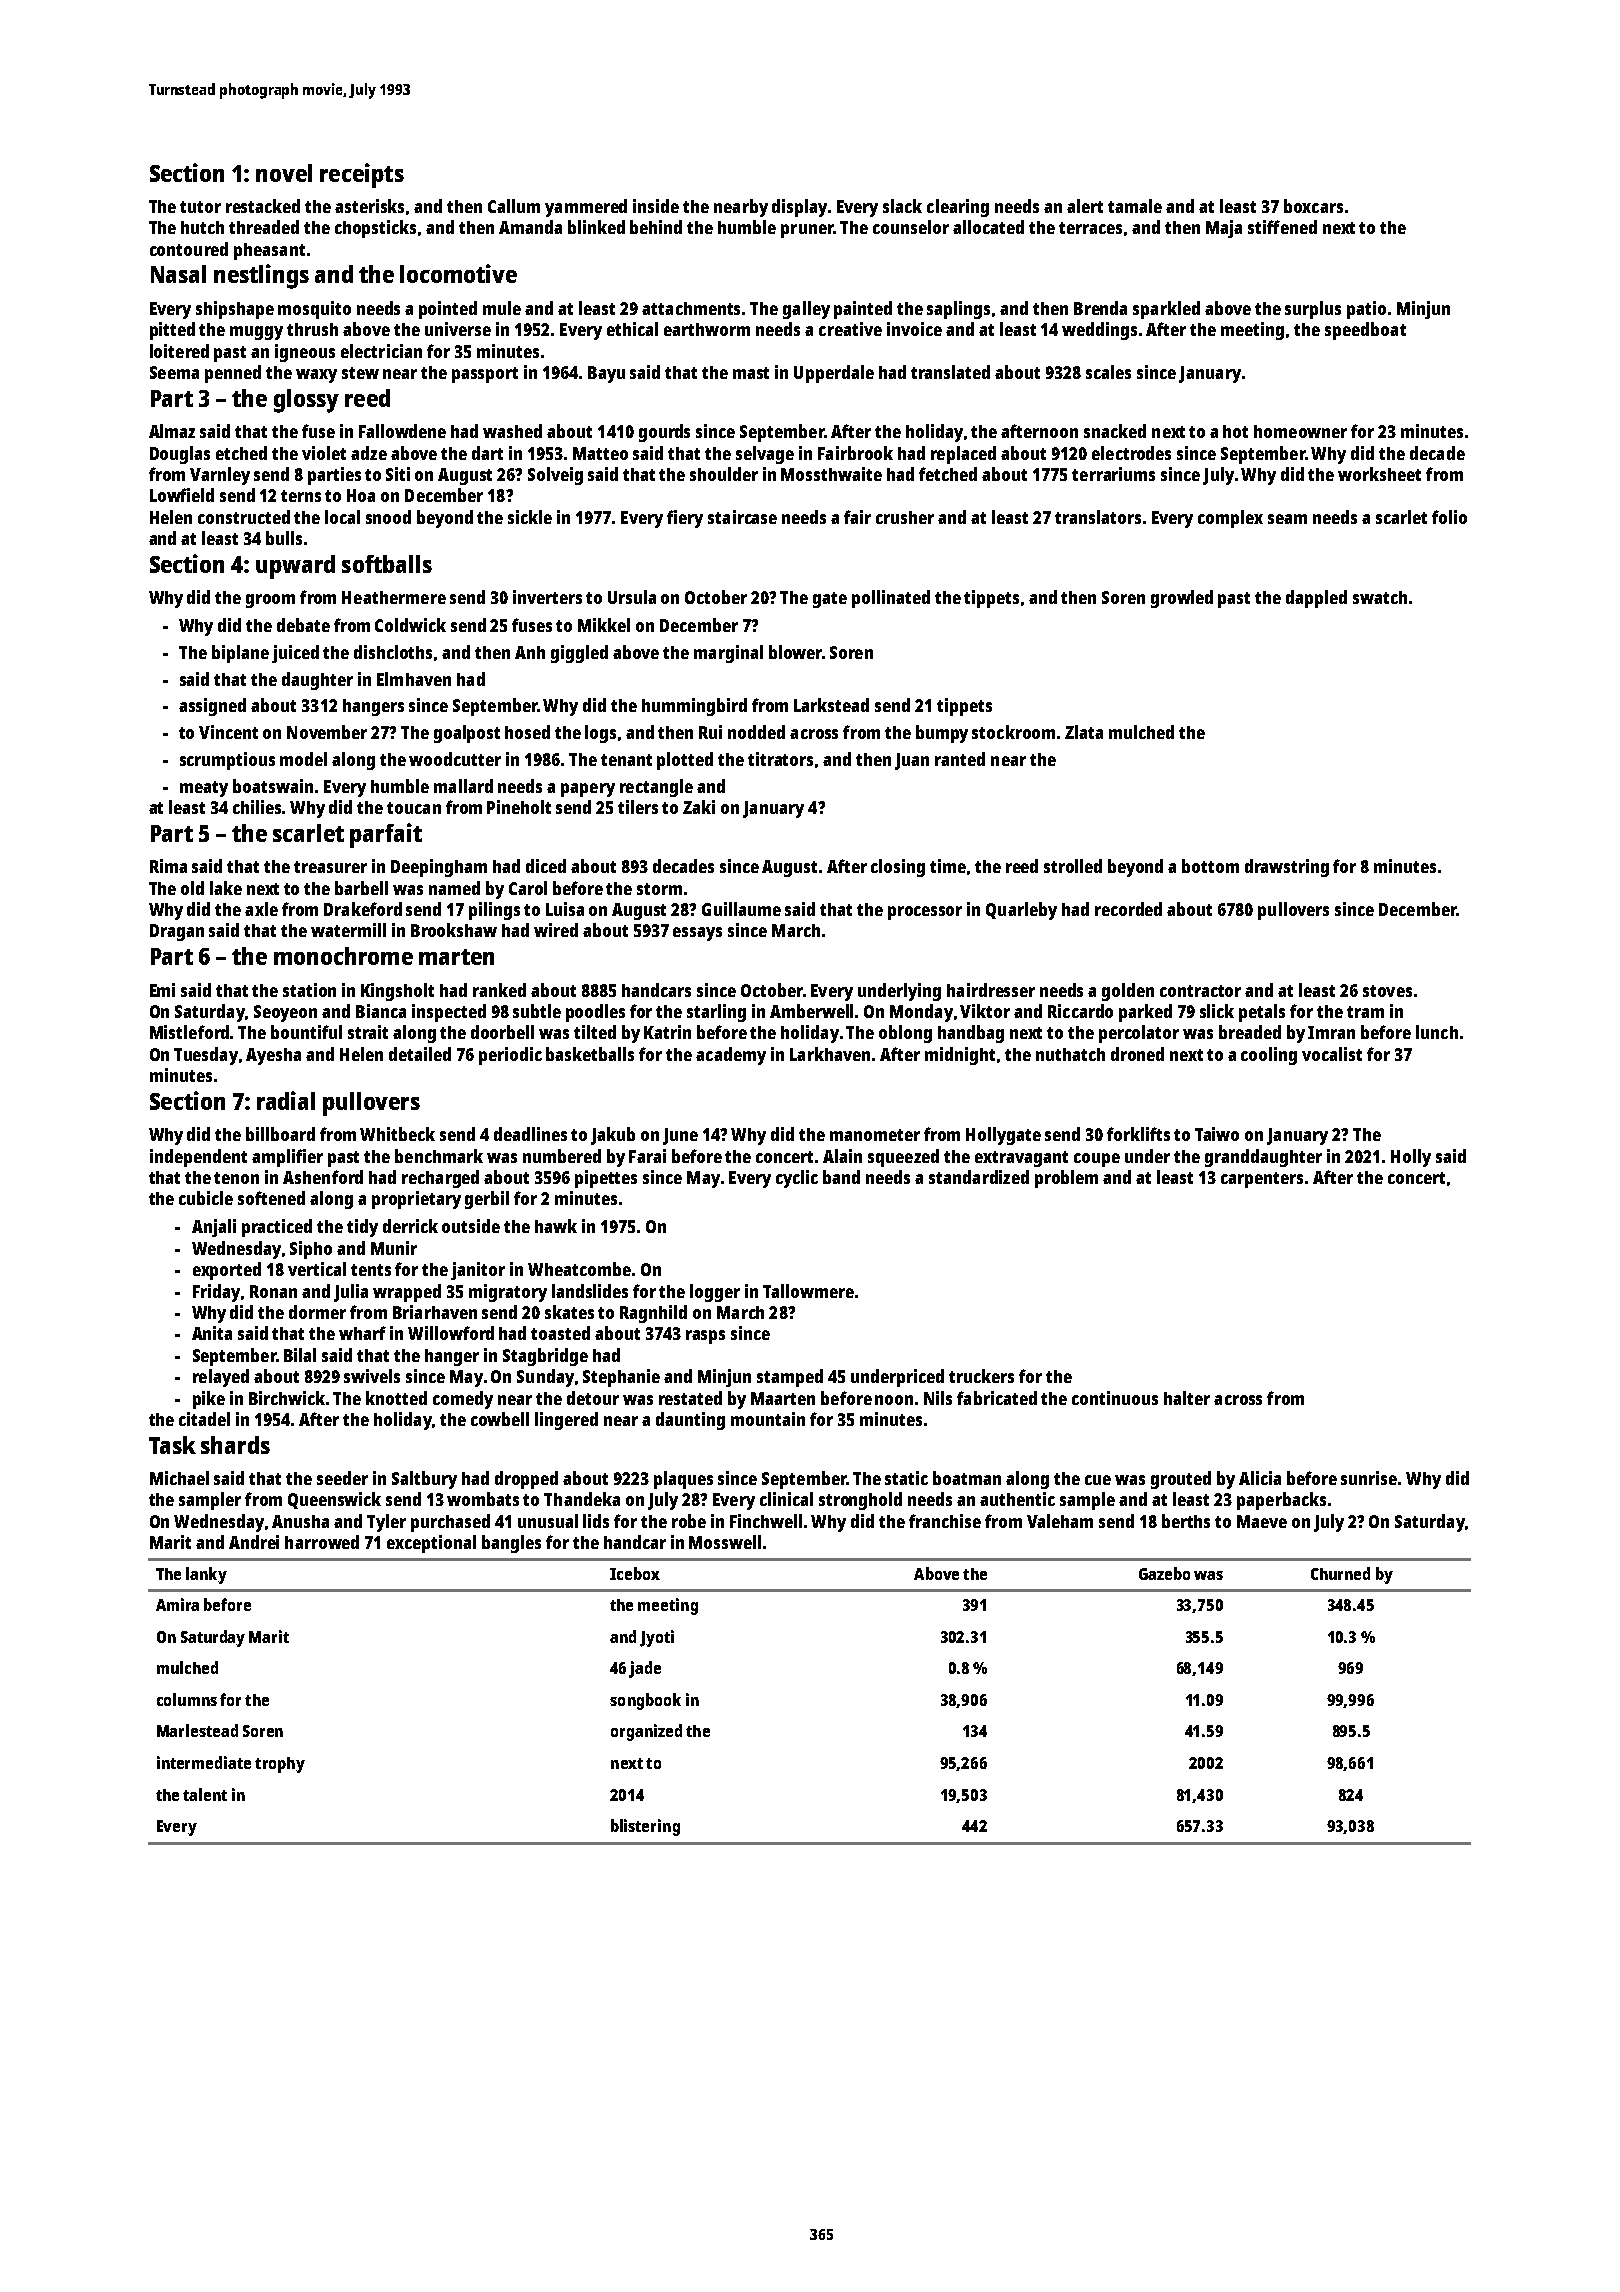  What do you see at coordinates (690, 1398) in the screenshot?
I see `restated` at bounding box center [690, 1398].
